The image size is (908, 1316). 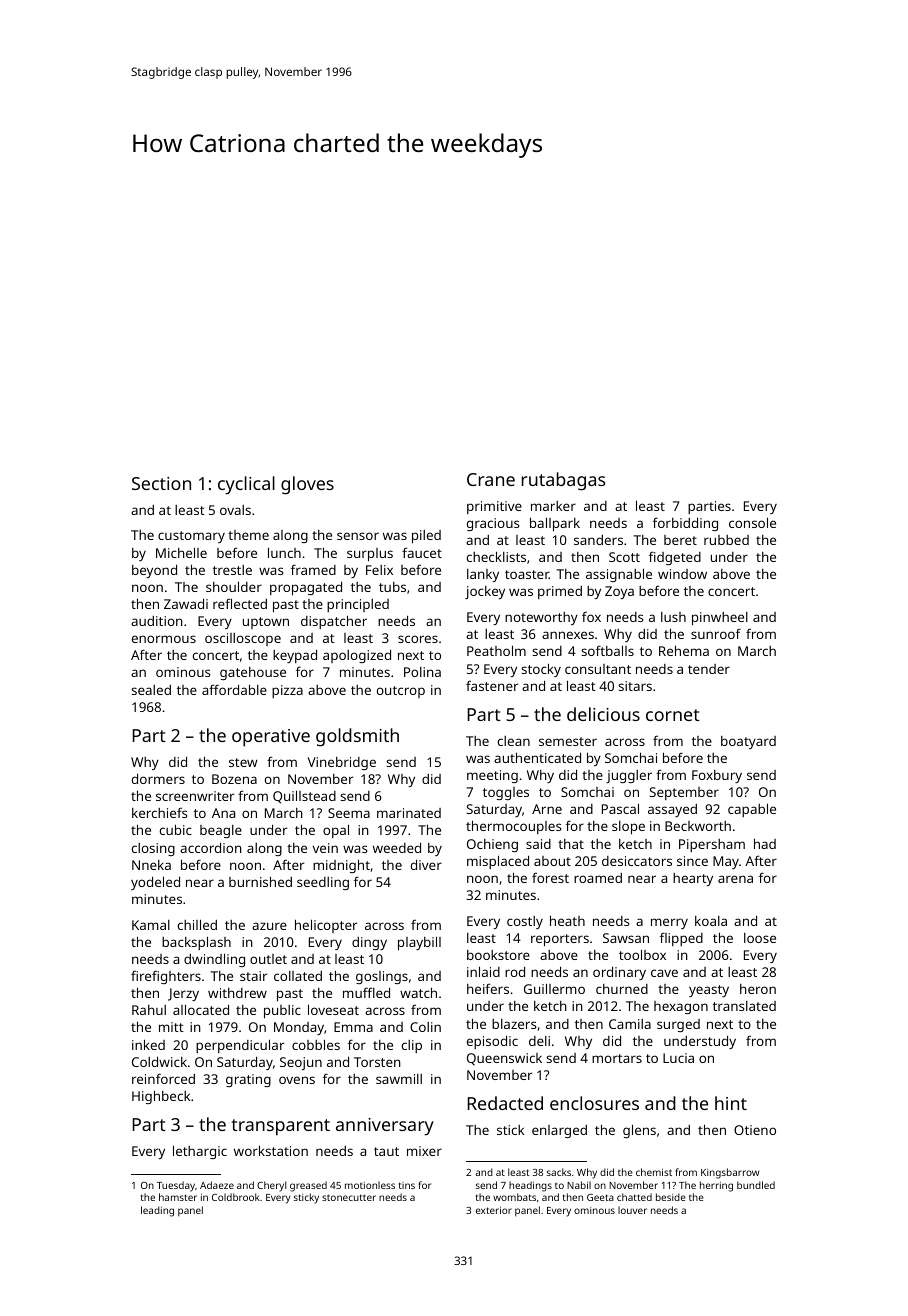 What do you see at coordinates (399, 1079) in the page?
I see `sawmill` at bounding box center [399, 1079].
